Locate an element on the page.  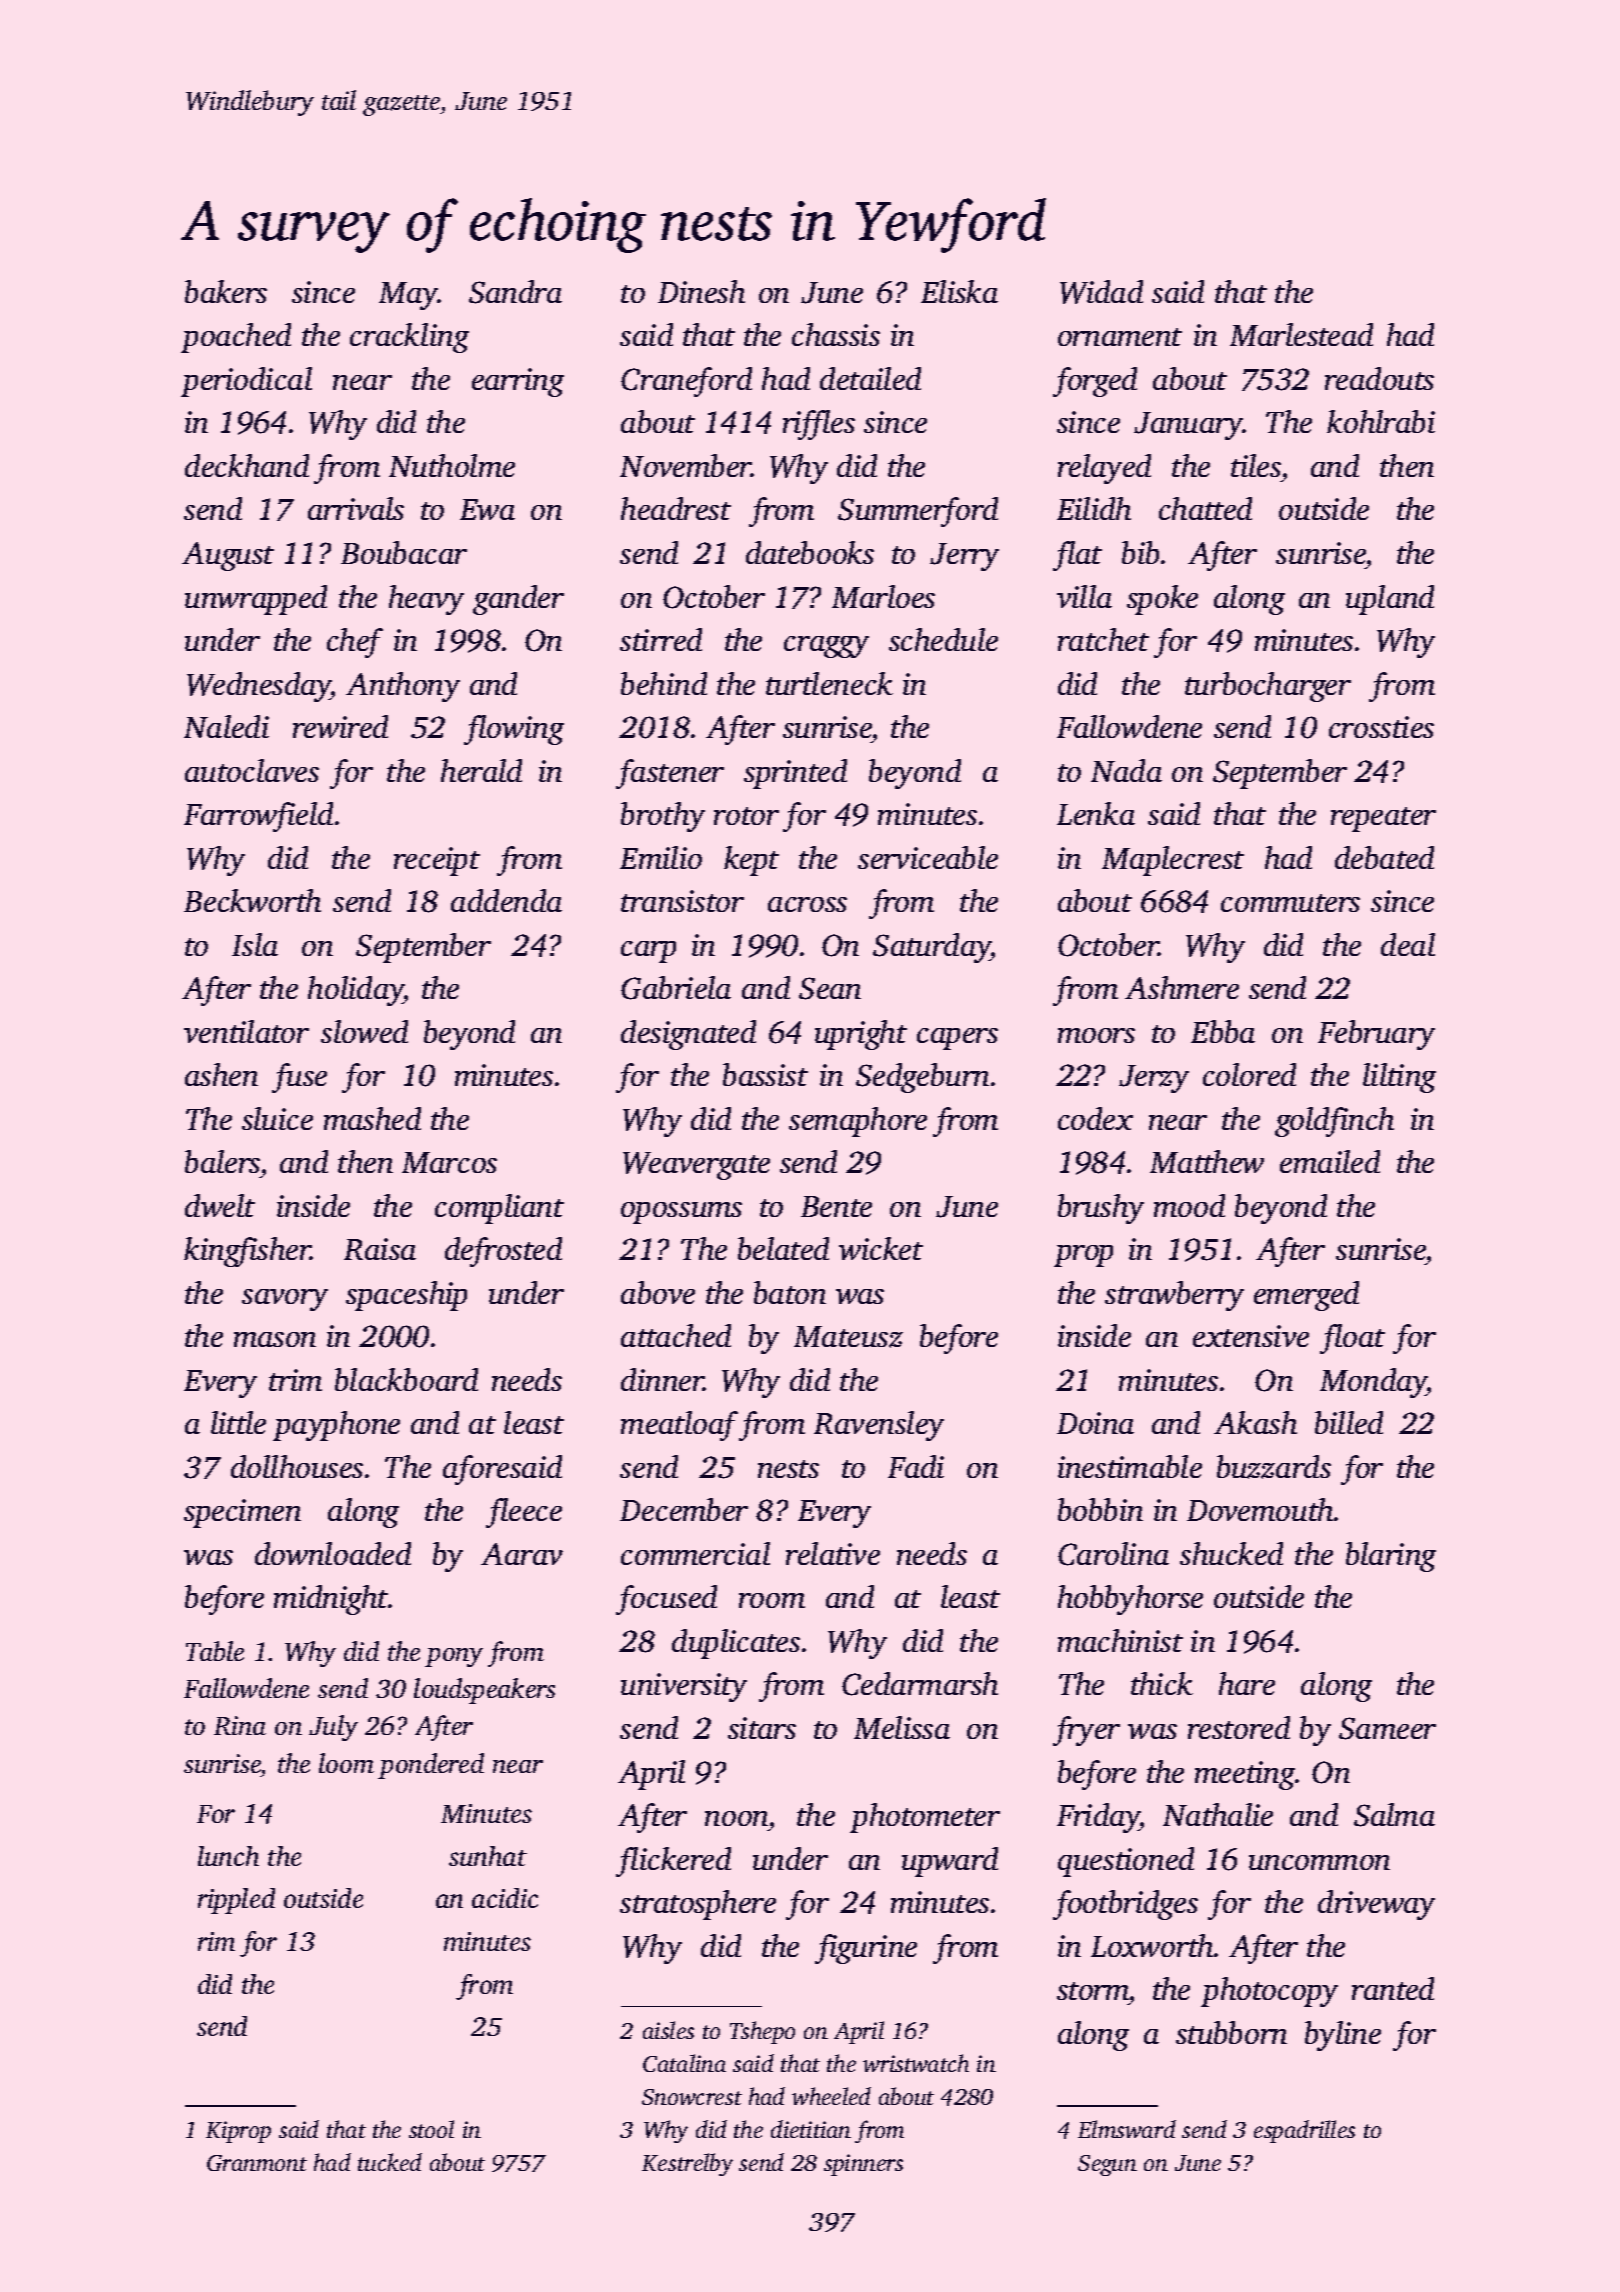
blaring is located at coordinates (1391, 1557).
